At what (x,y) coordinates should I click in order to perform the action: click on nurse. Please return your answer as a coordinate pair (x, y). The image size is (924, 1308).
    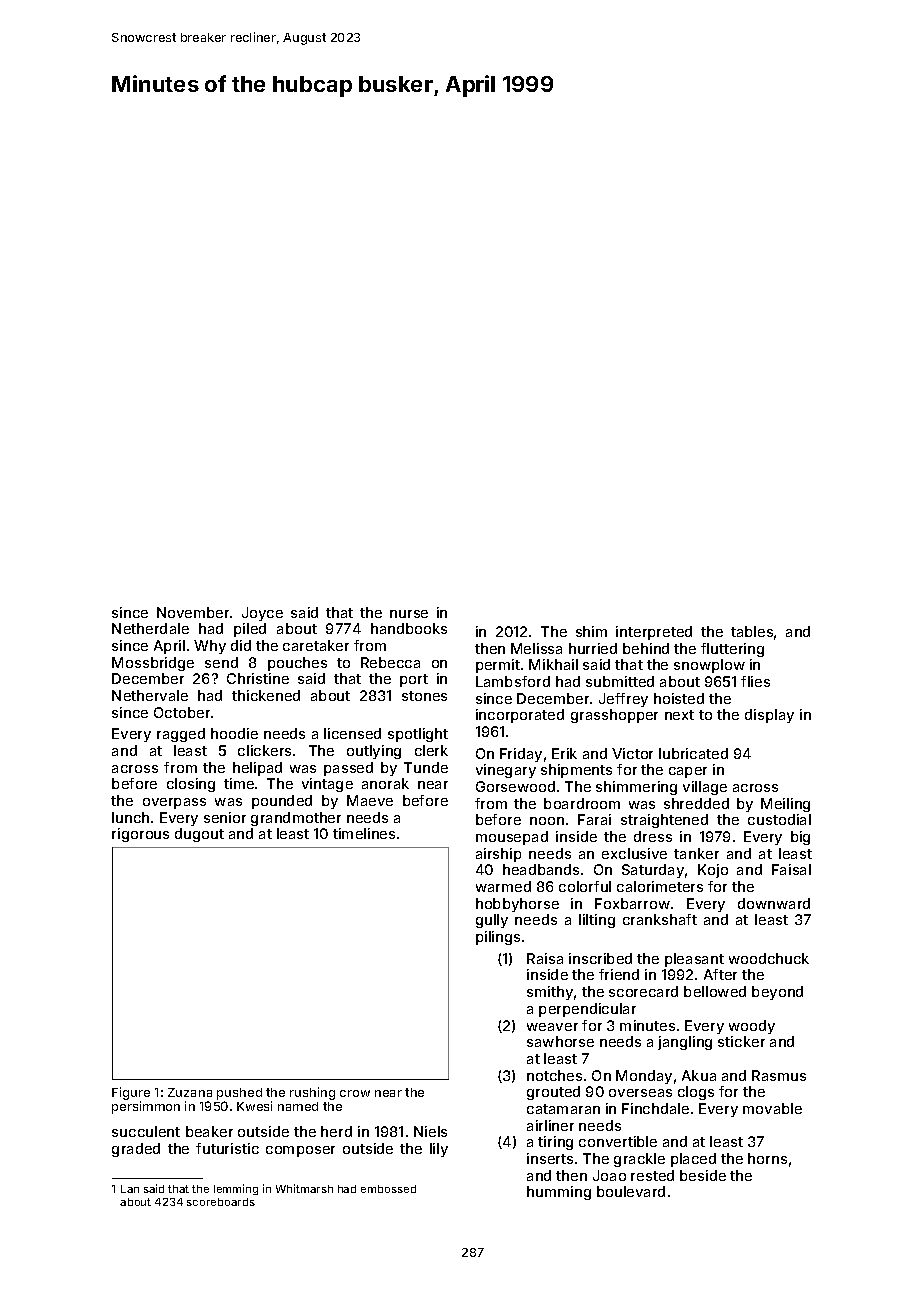
    Looking at the image, I should click on (409, 614).
